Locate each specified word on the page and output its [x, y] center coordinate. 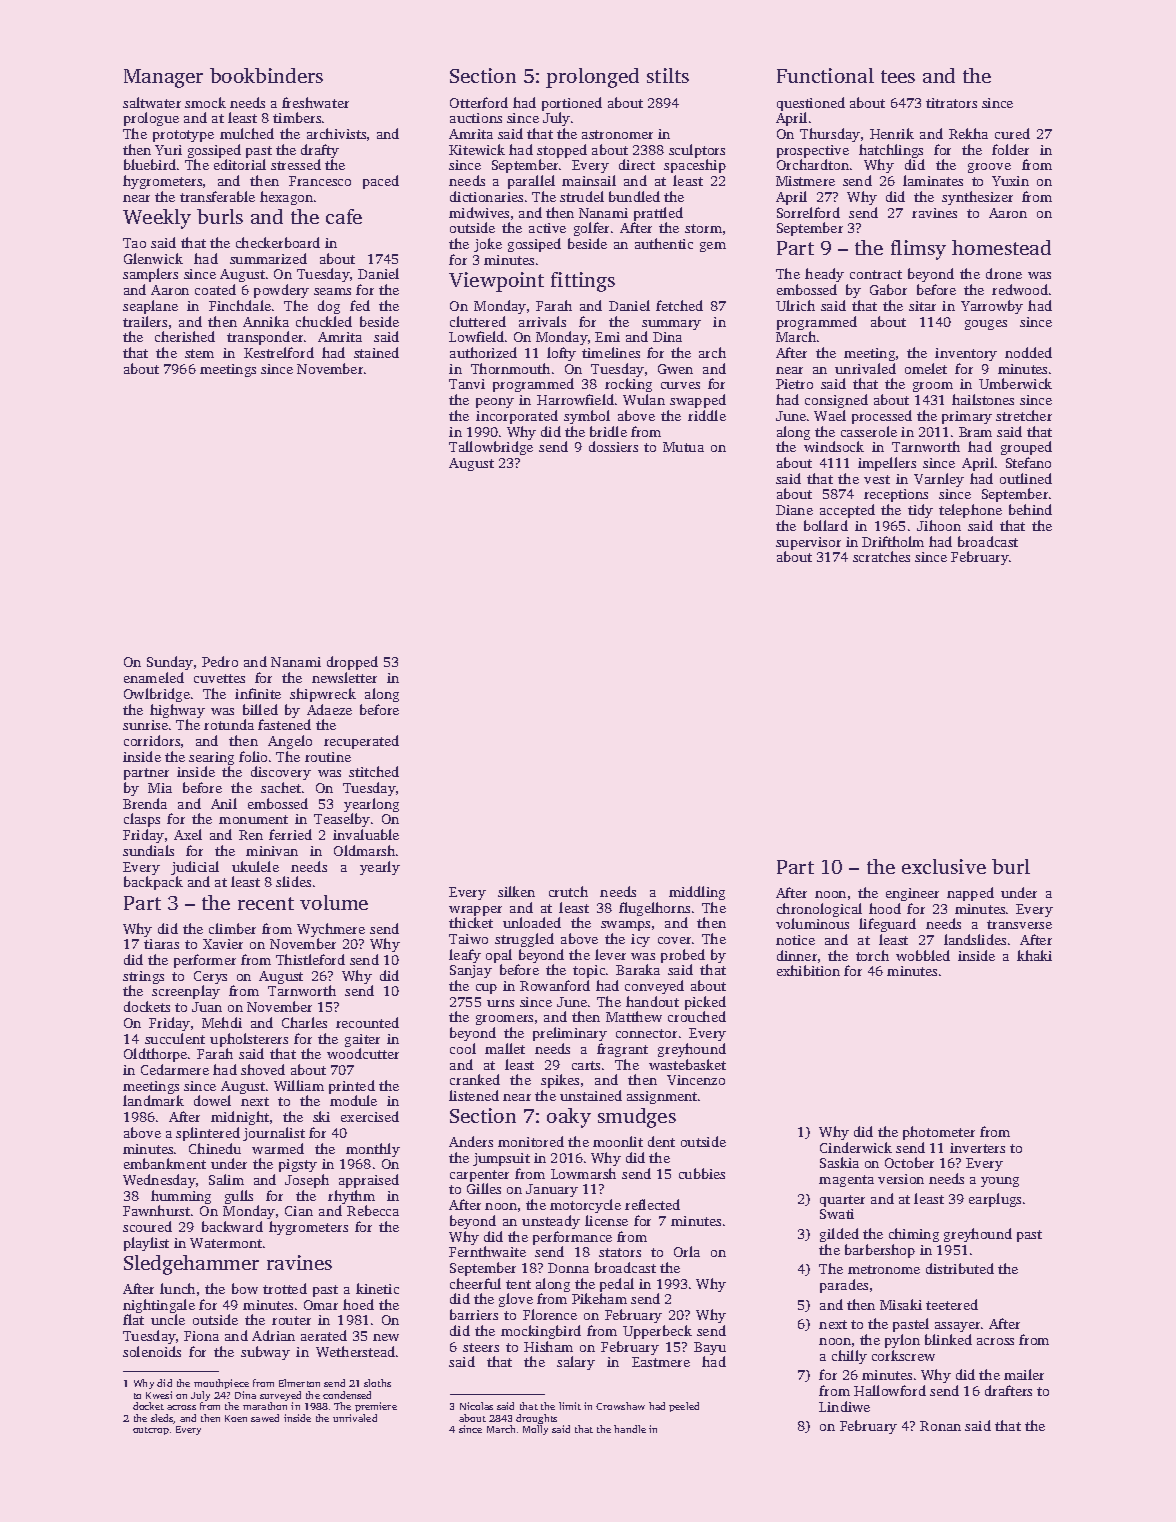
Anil [224, 803]
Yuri [168, 150]
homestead [1001, 247]
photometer [939, 1133]
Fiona [201, 1336]
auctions [476, 118]
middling [697, 893]
